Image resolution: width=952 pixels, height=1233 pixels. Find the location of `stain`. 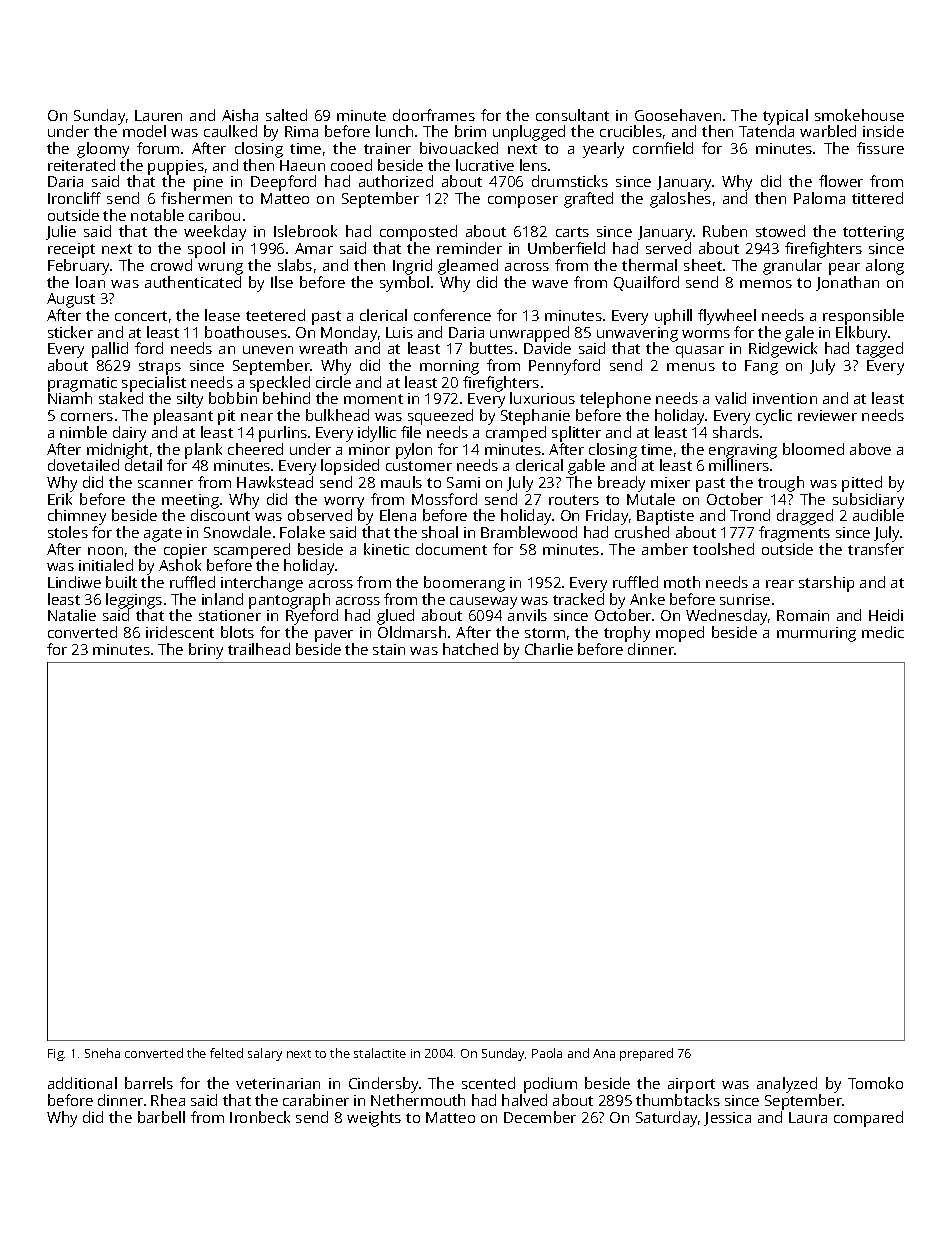

stain is located at coordinates (389, 649).
